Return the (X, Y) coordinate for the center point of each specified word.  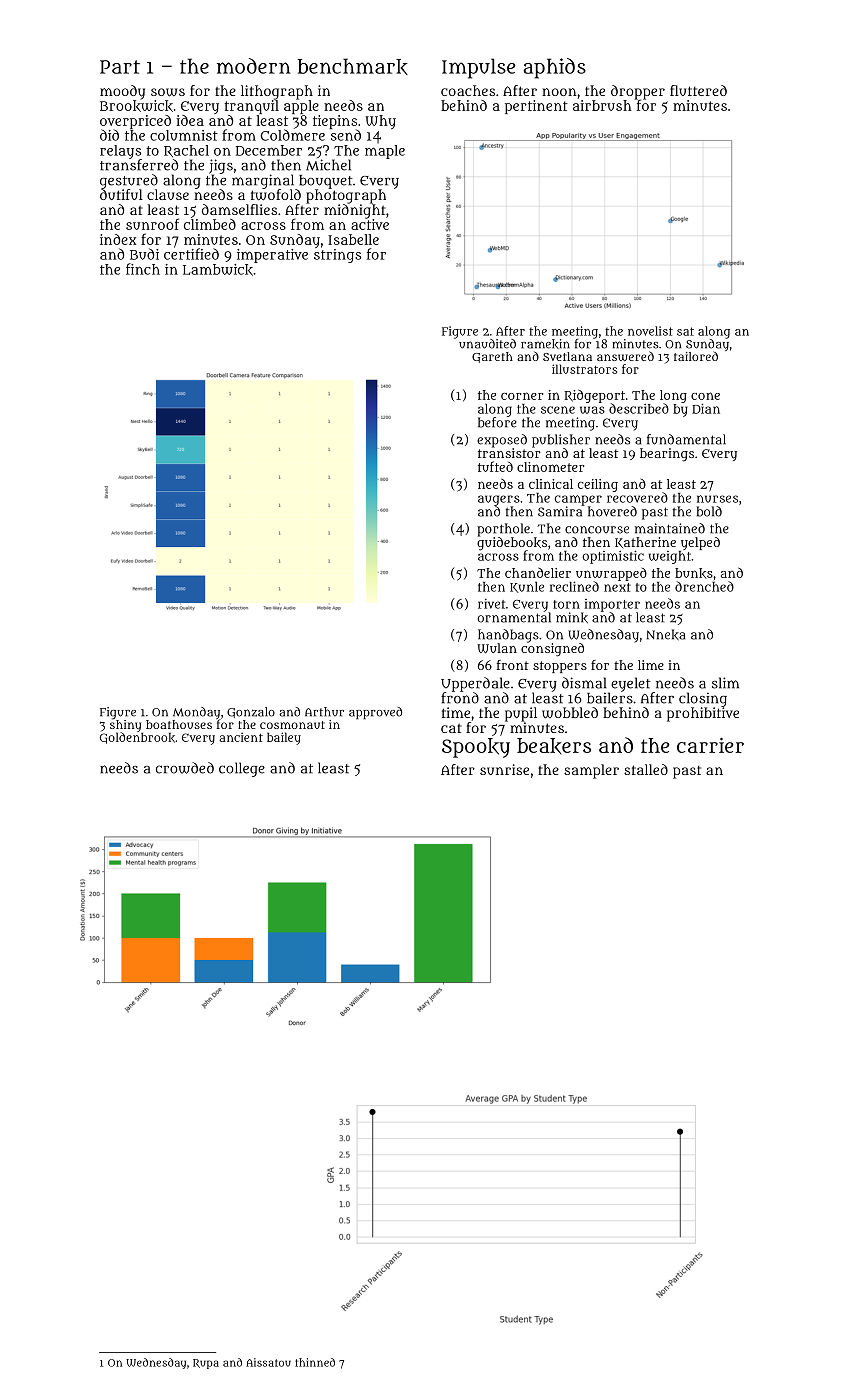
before (497, 422)
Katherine (645, 543)
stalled (646, 769)
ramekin (545, 344)
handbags (508, 636)
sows (168, 92)
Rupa (206, 1364)
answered (625, 356)
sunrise (504, 769)
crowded (185, 768)
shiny (125, 726)
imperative (272, 256)
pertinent (536, 107)
